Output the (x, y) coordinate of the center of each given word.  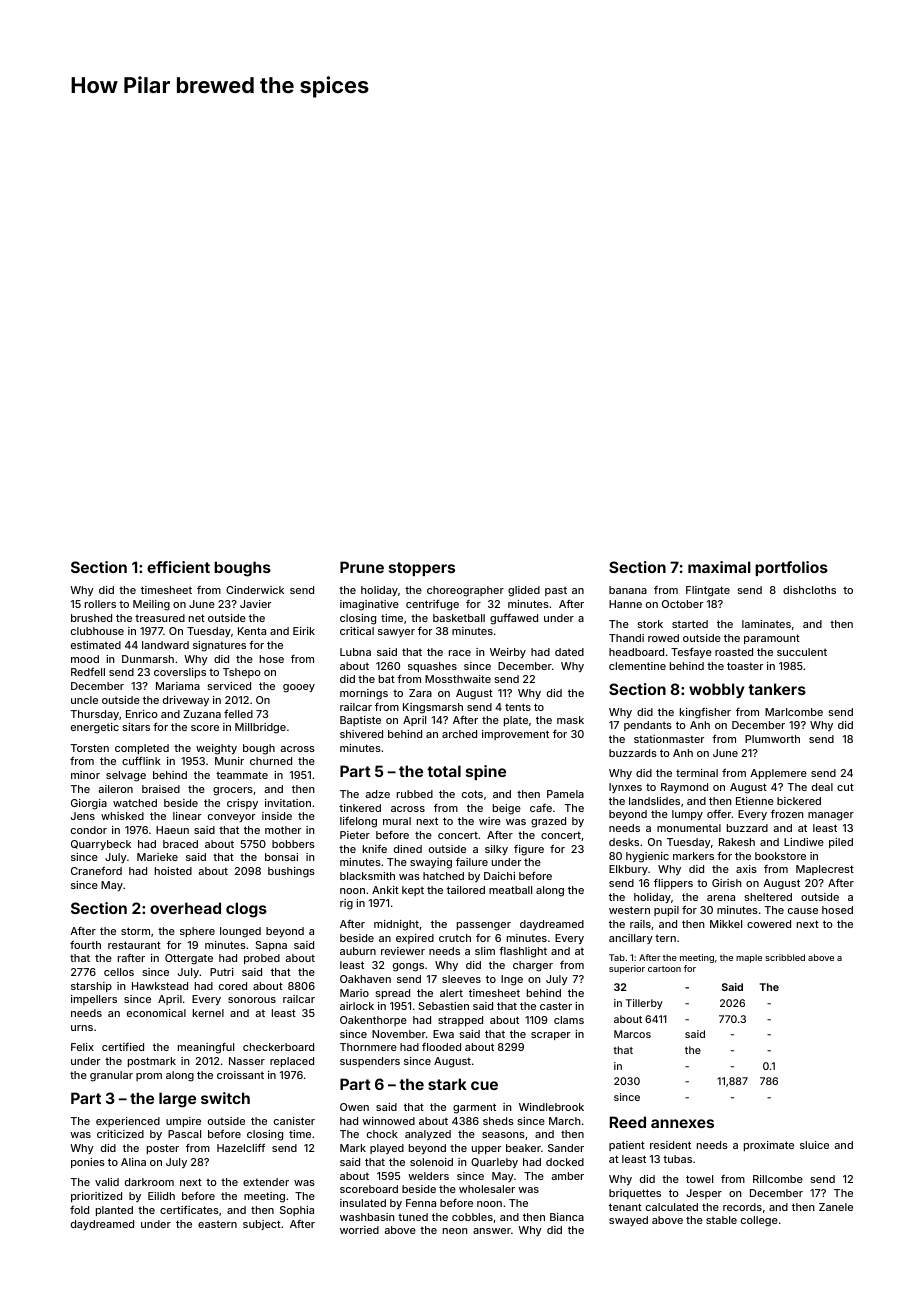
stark (447, 1084)
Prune (362, 567)
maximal (719, 567)
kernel (208, 1013)
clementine (637, 666)
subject (262, 1225)
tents (518, 707)
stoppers (422, 569)
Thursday (95, 715)
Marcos (632, 1034)
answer (492, 1231)
